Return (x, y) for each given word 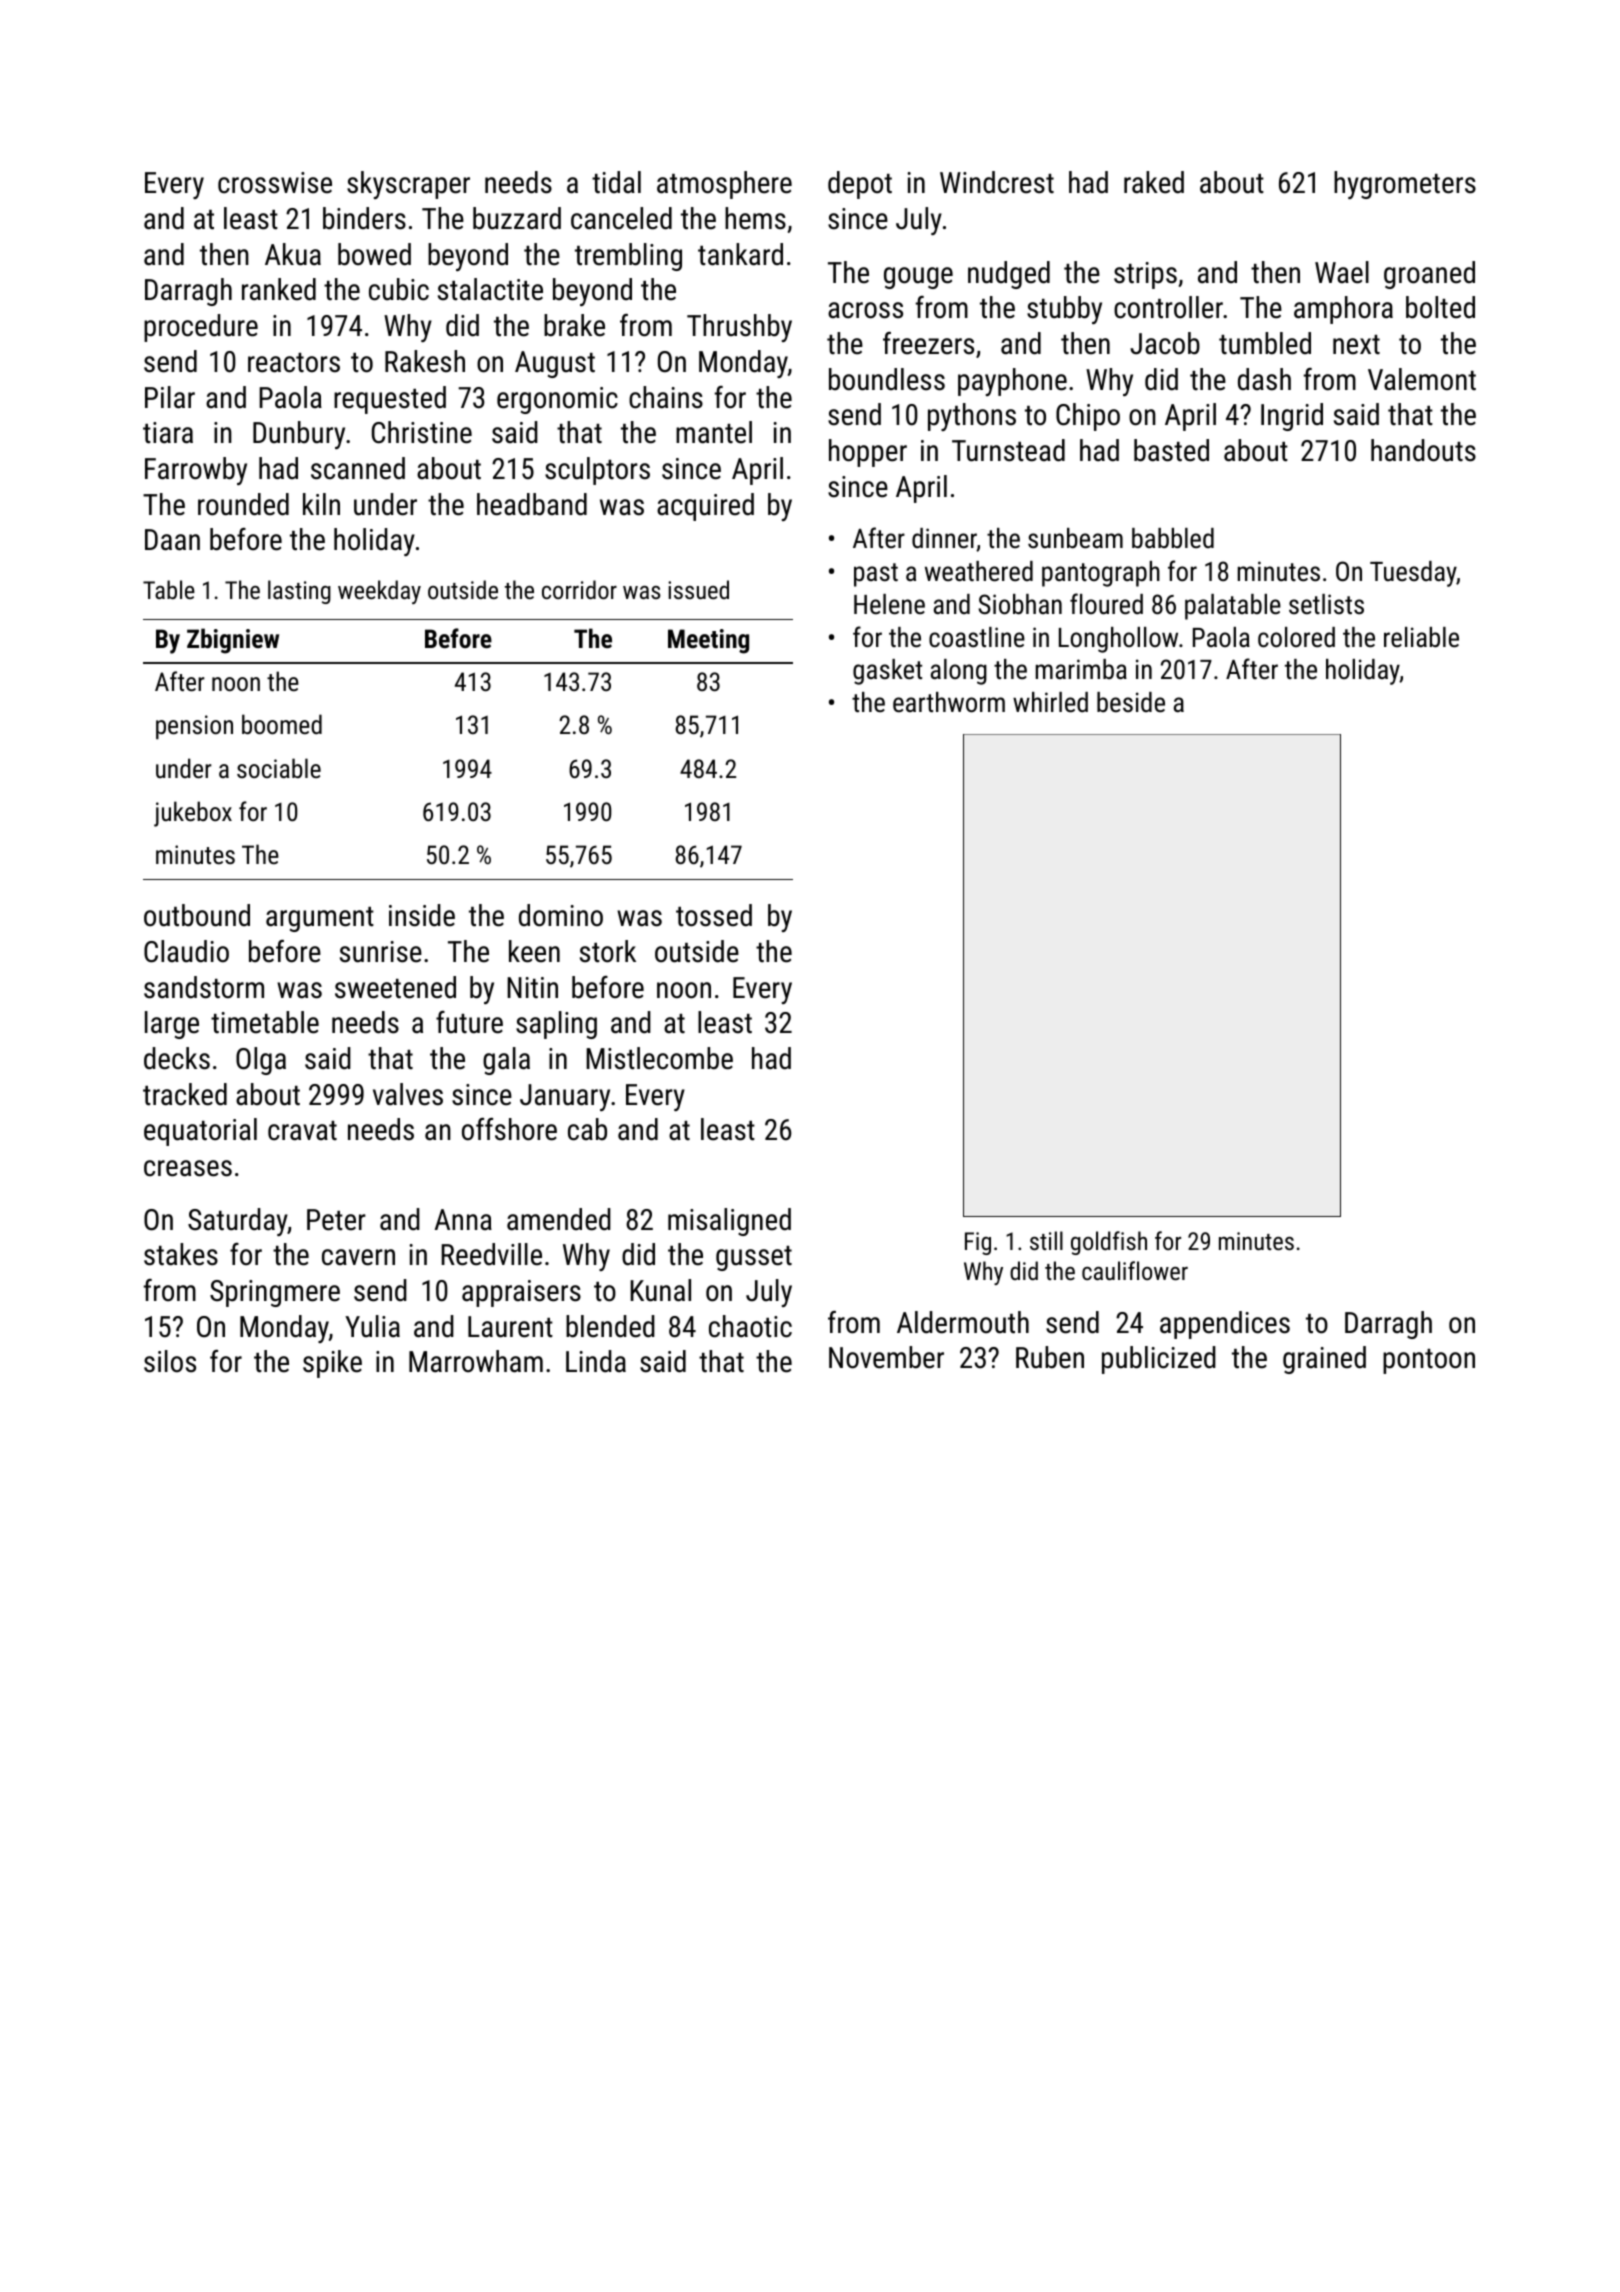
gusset (754, 1258)
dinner (944, 539)
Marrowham (476, 1361)
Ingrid (1292, 417)
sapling (556, 1025)
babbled (1173, 538)
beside (1131, 702)
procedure (201, 328)
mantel (714, 432)
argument (320, 919)
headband (532, 504)
